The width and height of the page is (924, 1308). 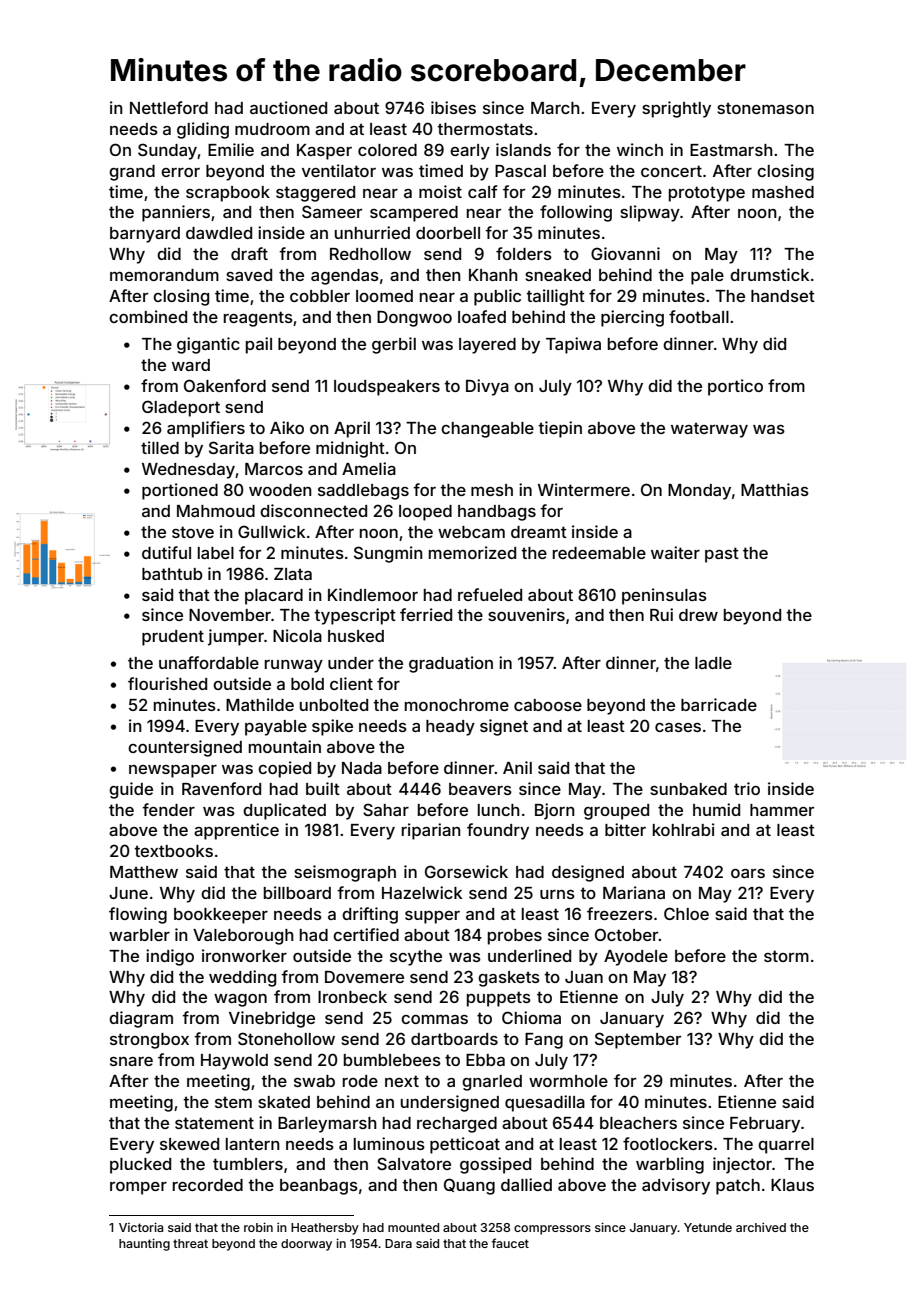 I want to click on sunbaked, so click(x=688, y=789).
